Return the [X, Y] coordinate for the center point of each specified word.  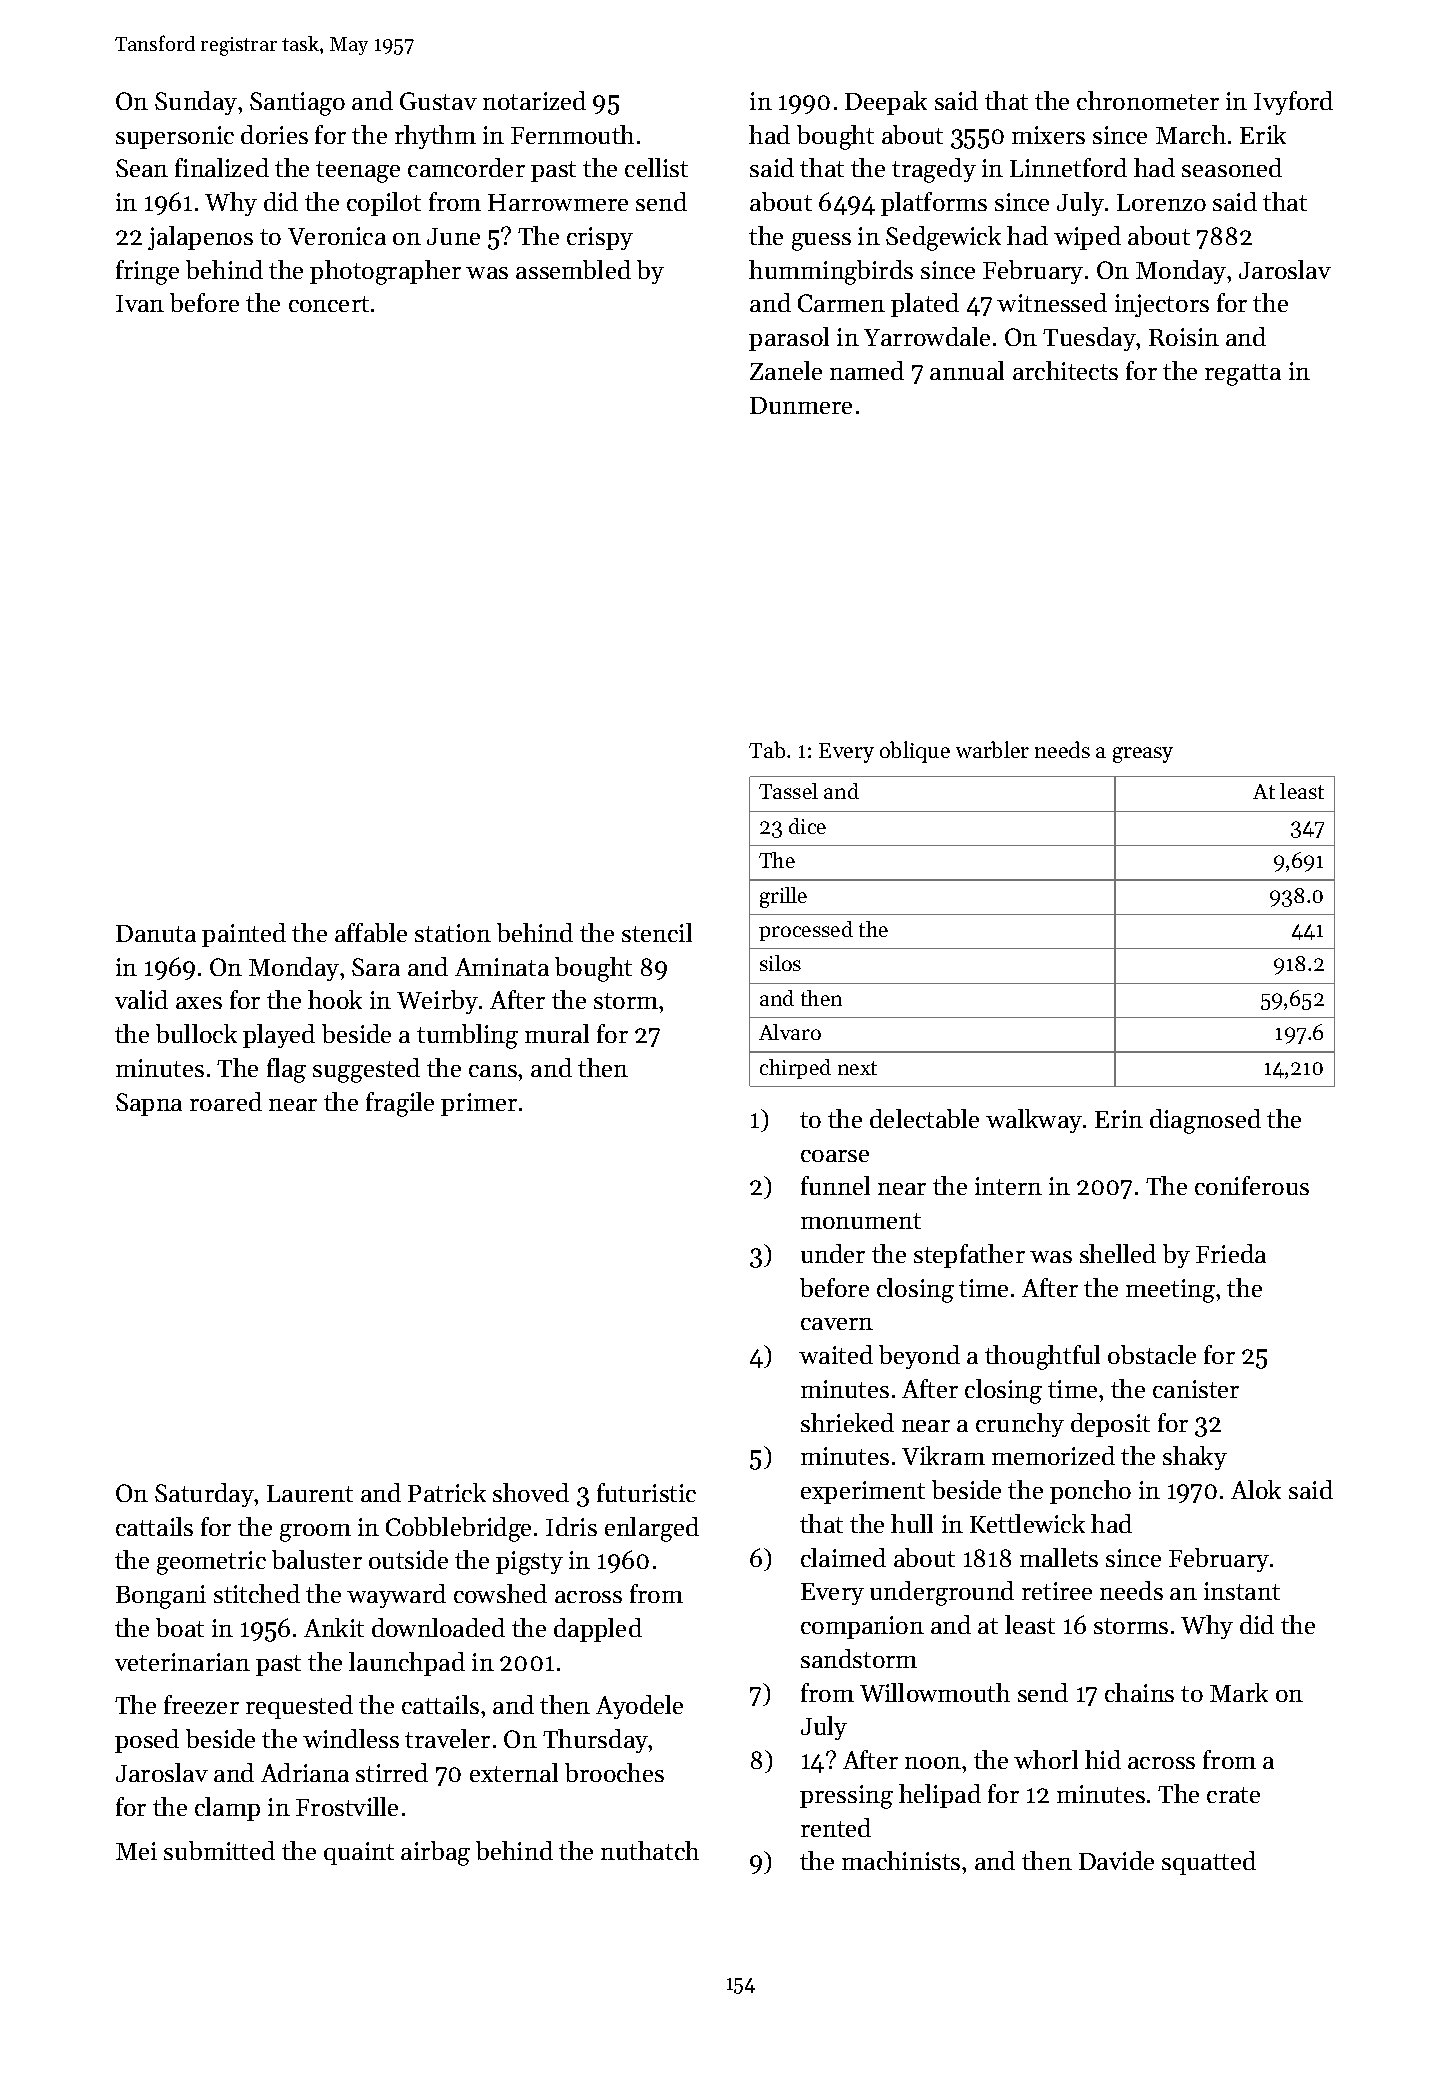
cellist [656, 167]
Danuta [156, 933]
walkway [1034, 1121]
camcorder [466, 167]
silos [780, 963]
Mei [136, 1851]
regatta [1243, 375]
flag [286, 1070]
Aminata [502, 967]
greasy [1143, 755]
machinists [901, 1860]
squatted [1209, 1863]
